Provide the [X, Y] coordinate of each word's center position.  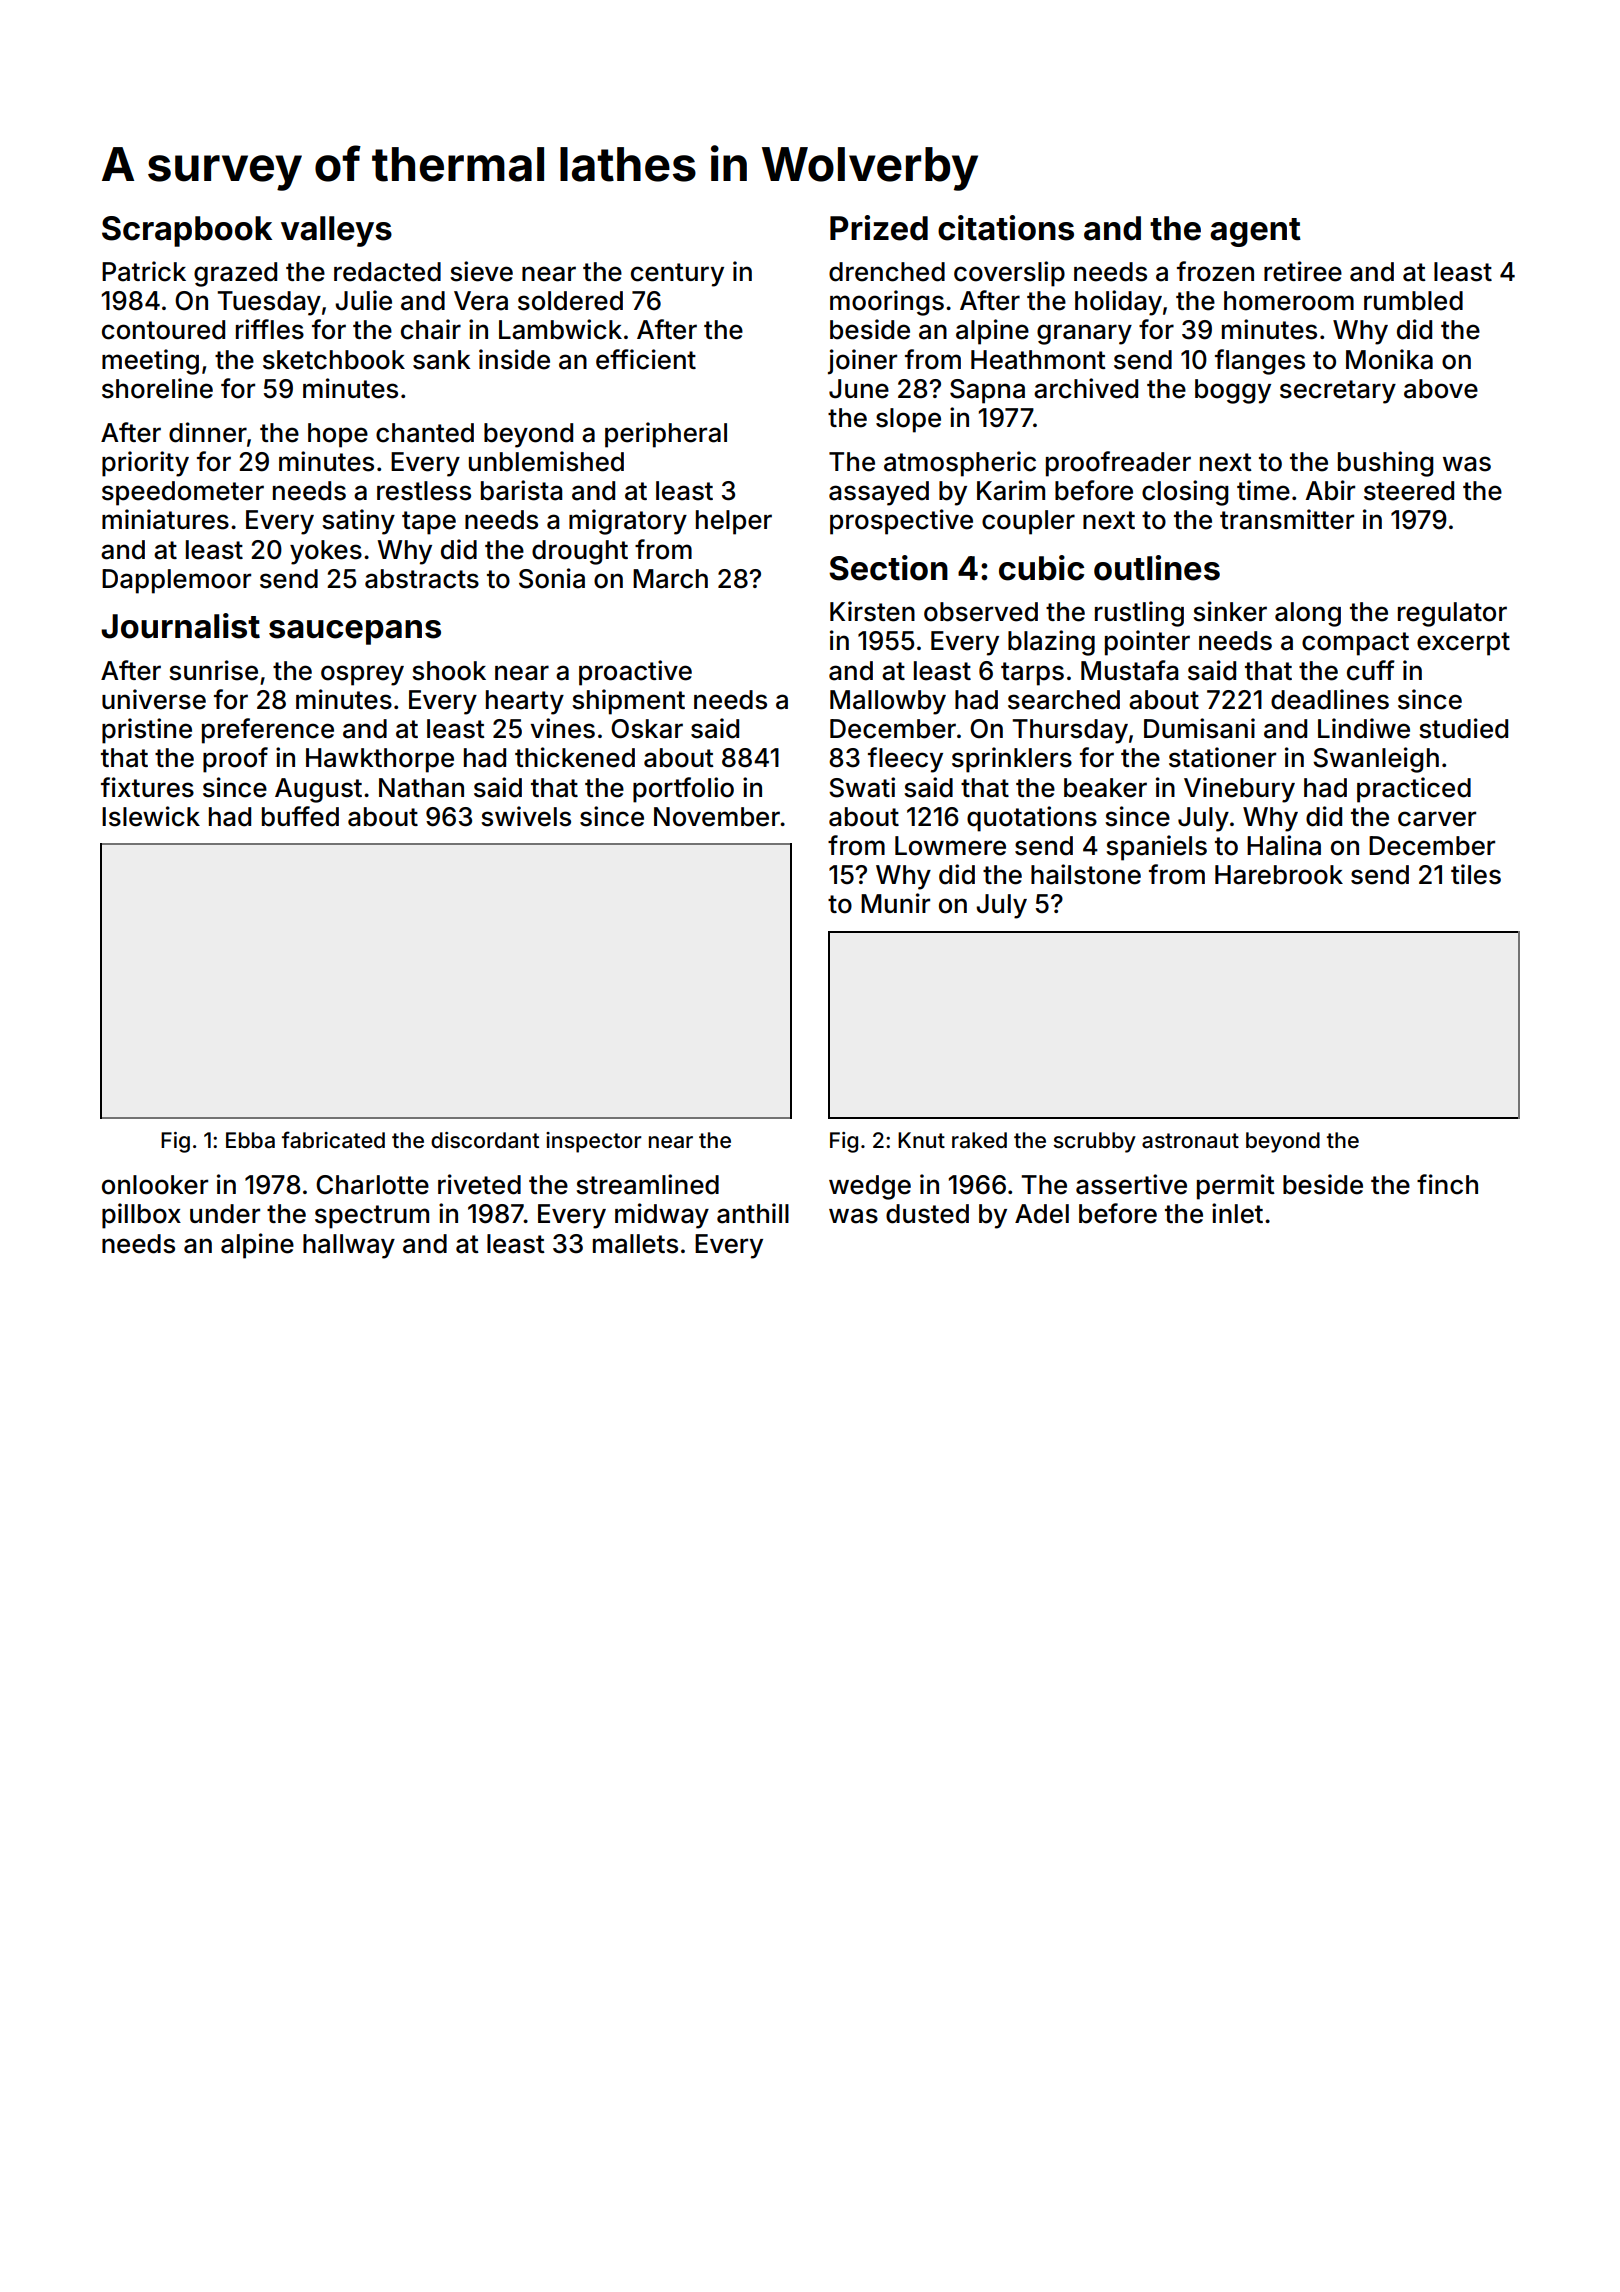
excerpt [1463, 644]
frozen [1215, 271]
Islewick [151, 816]
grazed [235, 274]
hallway [349, 1246]
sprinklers [1012, 760]
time [1263, 490]
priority [145, 464]
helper [734, 522]
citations [1006, 228]
